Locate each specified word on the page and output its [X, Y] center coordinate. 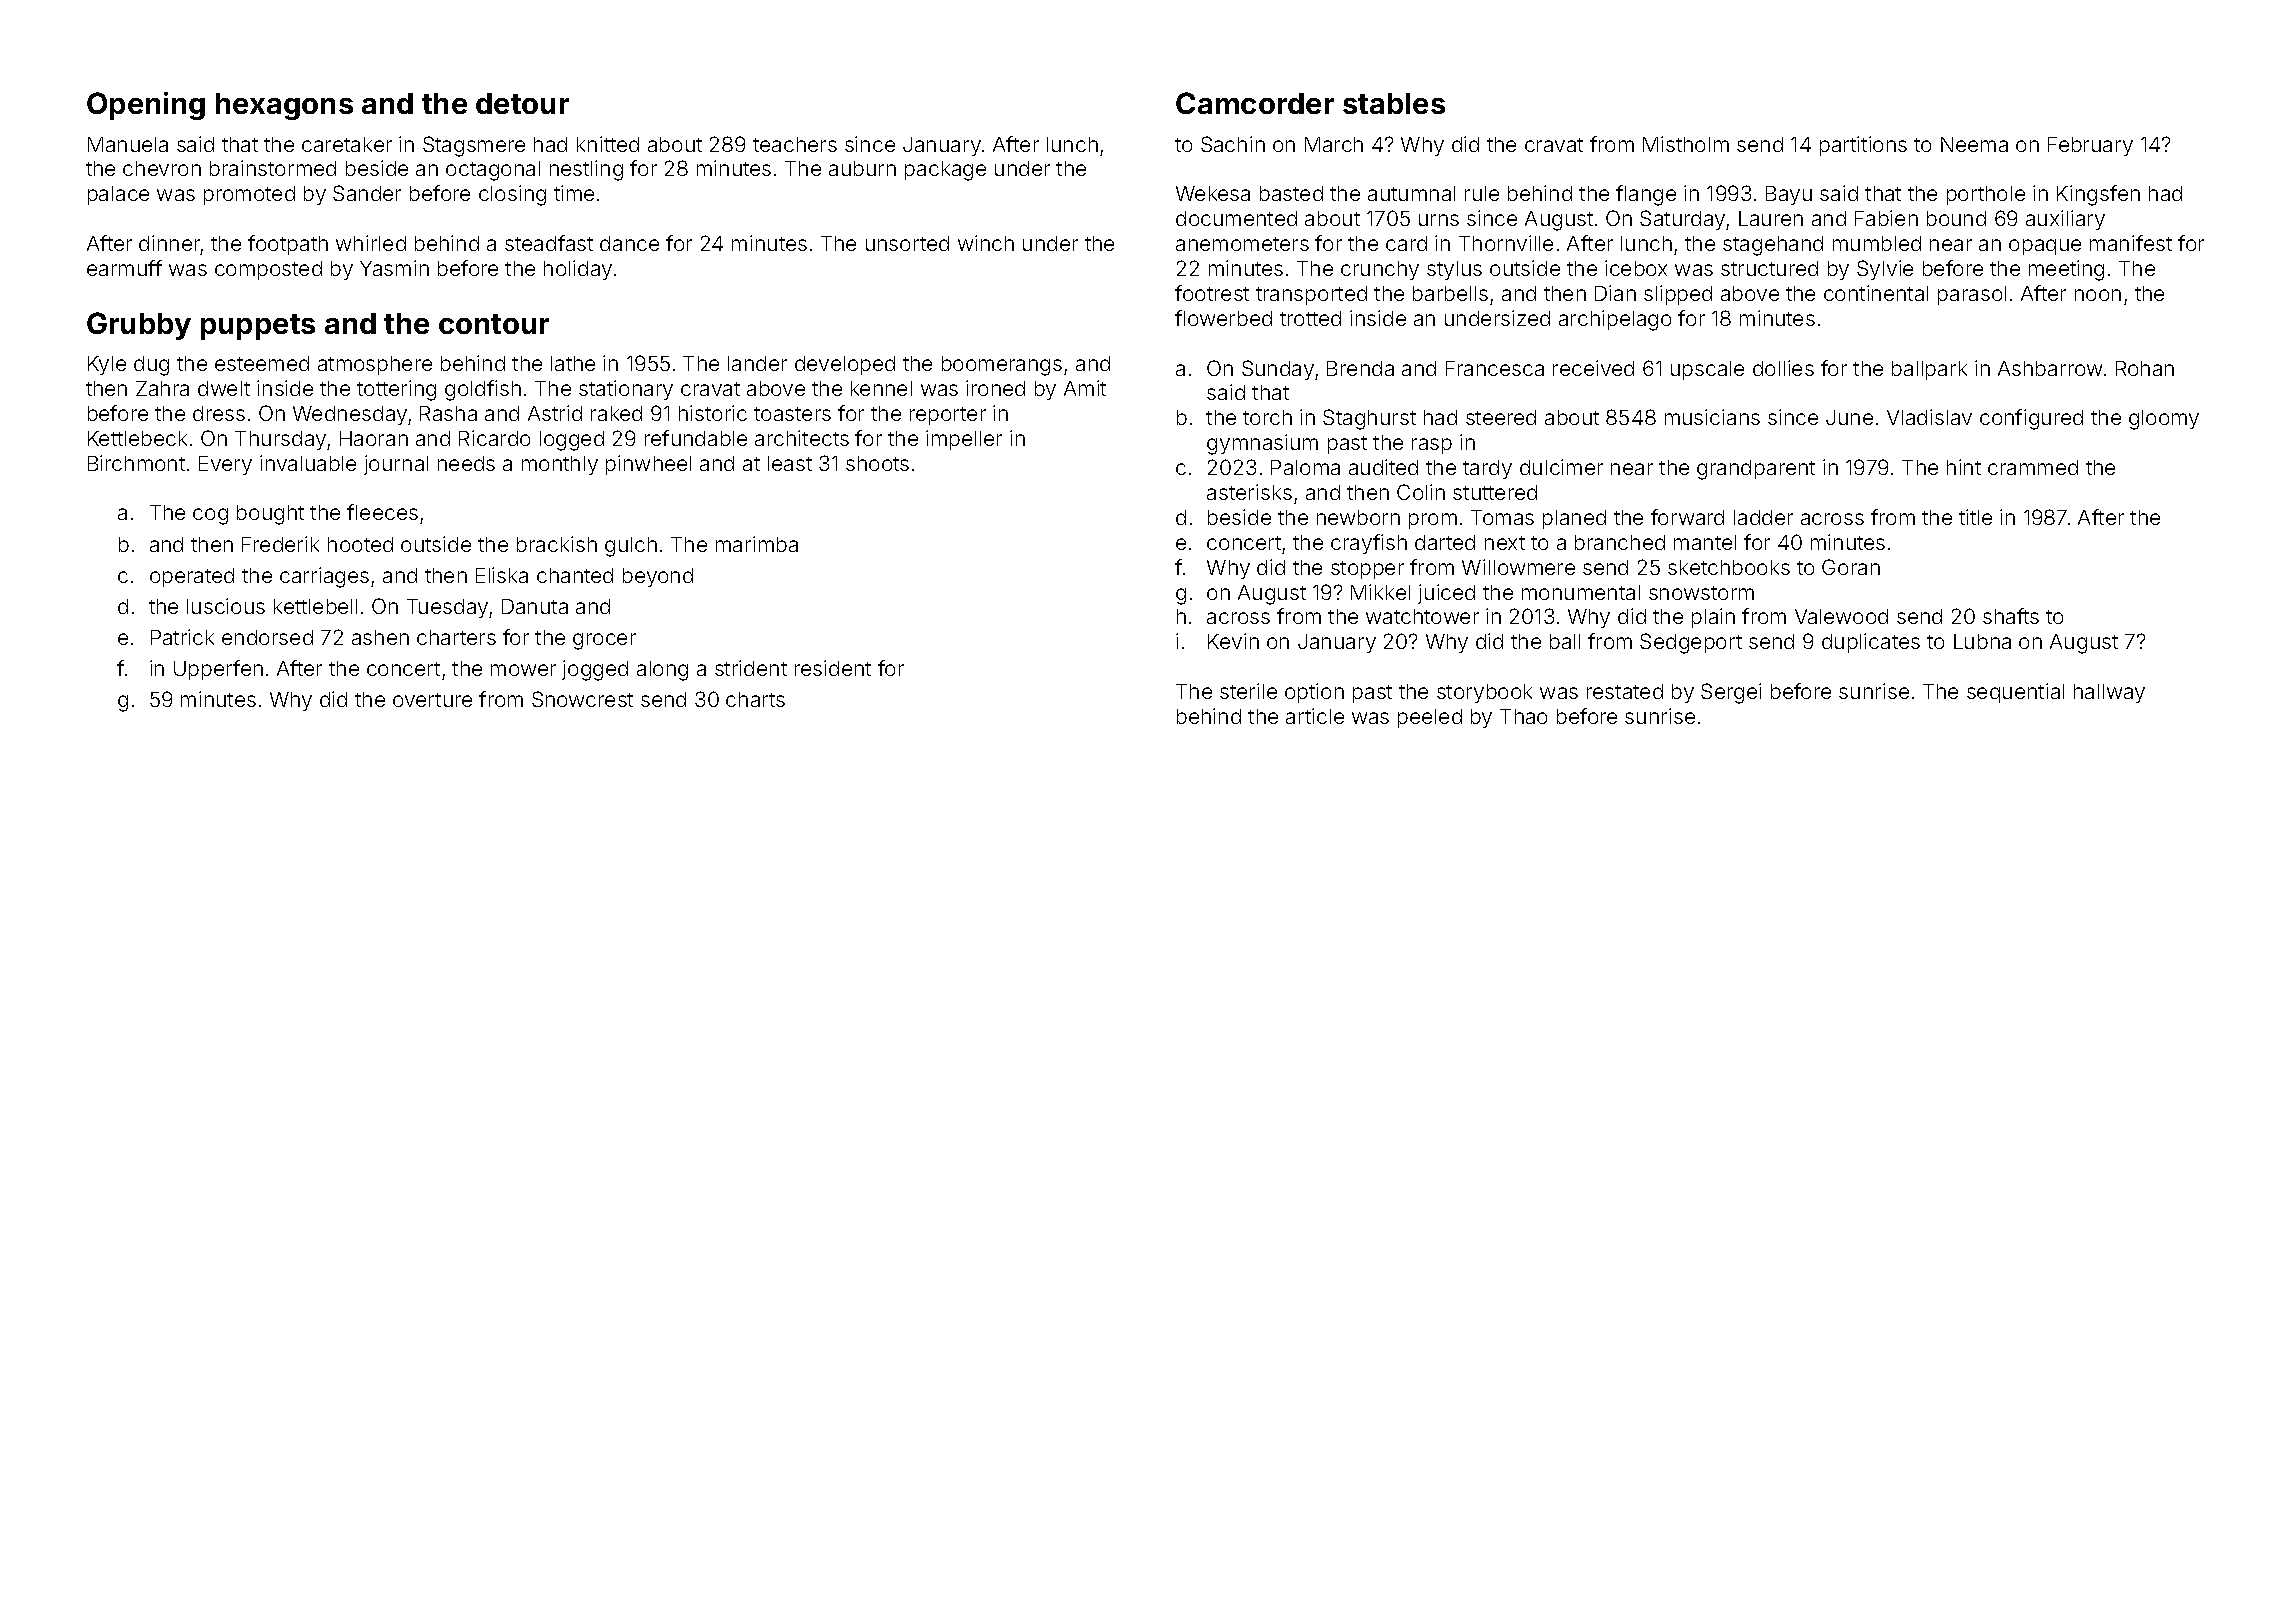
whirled [371, 243]
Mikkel [1380, 592]
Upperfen [218, 670]
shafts [2011, 616]
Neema [1974, 144]
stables [1394, 103]
